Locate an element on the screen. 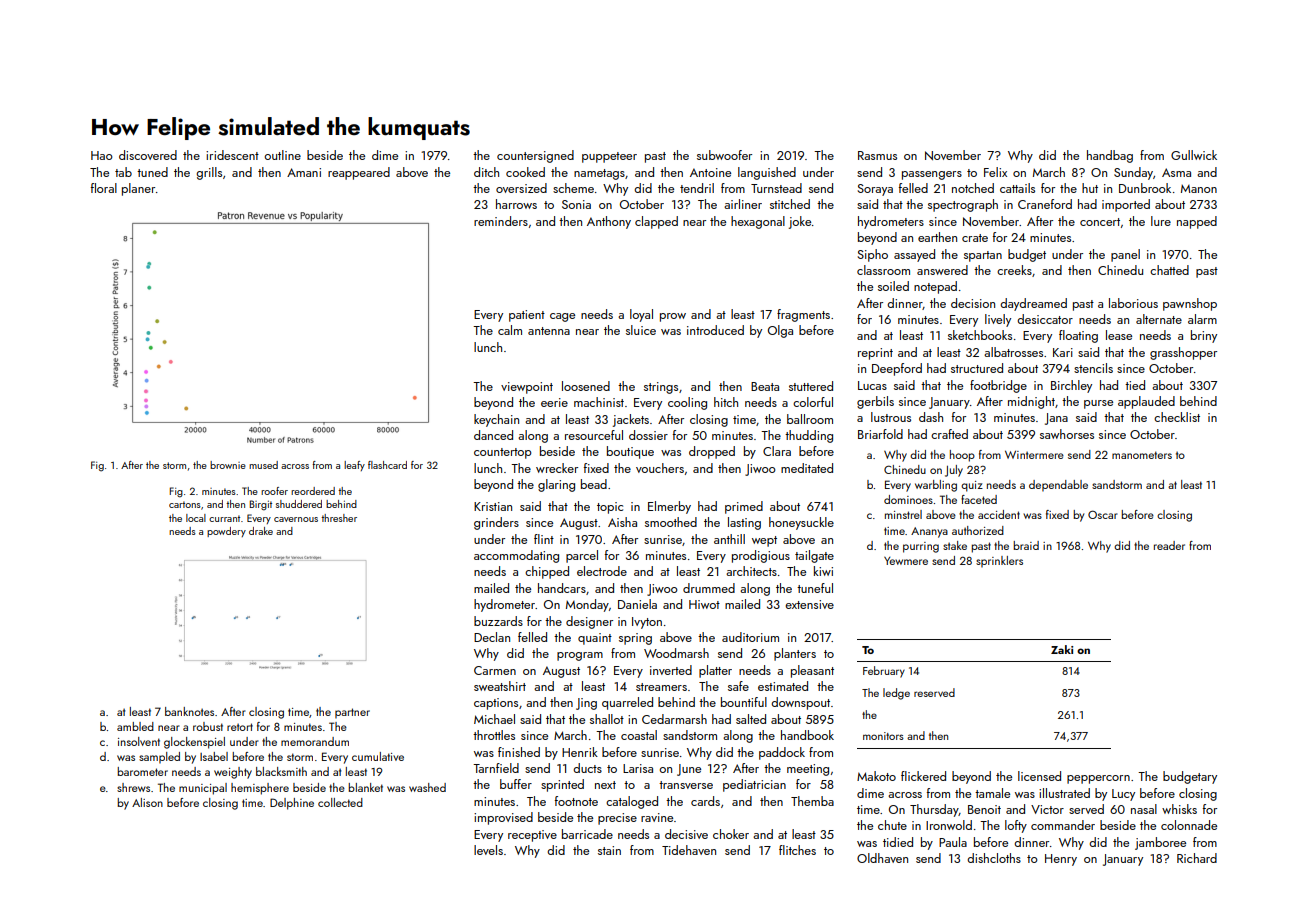 The width and height of the screenshot is (1308, 924). Gullwick is located at coordinates (1194, 155).
